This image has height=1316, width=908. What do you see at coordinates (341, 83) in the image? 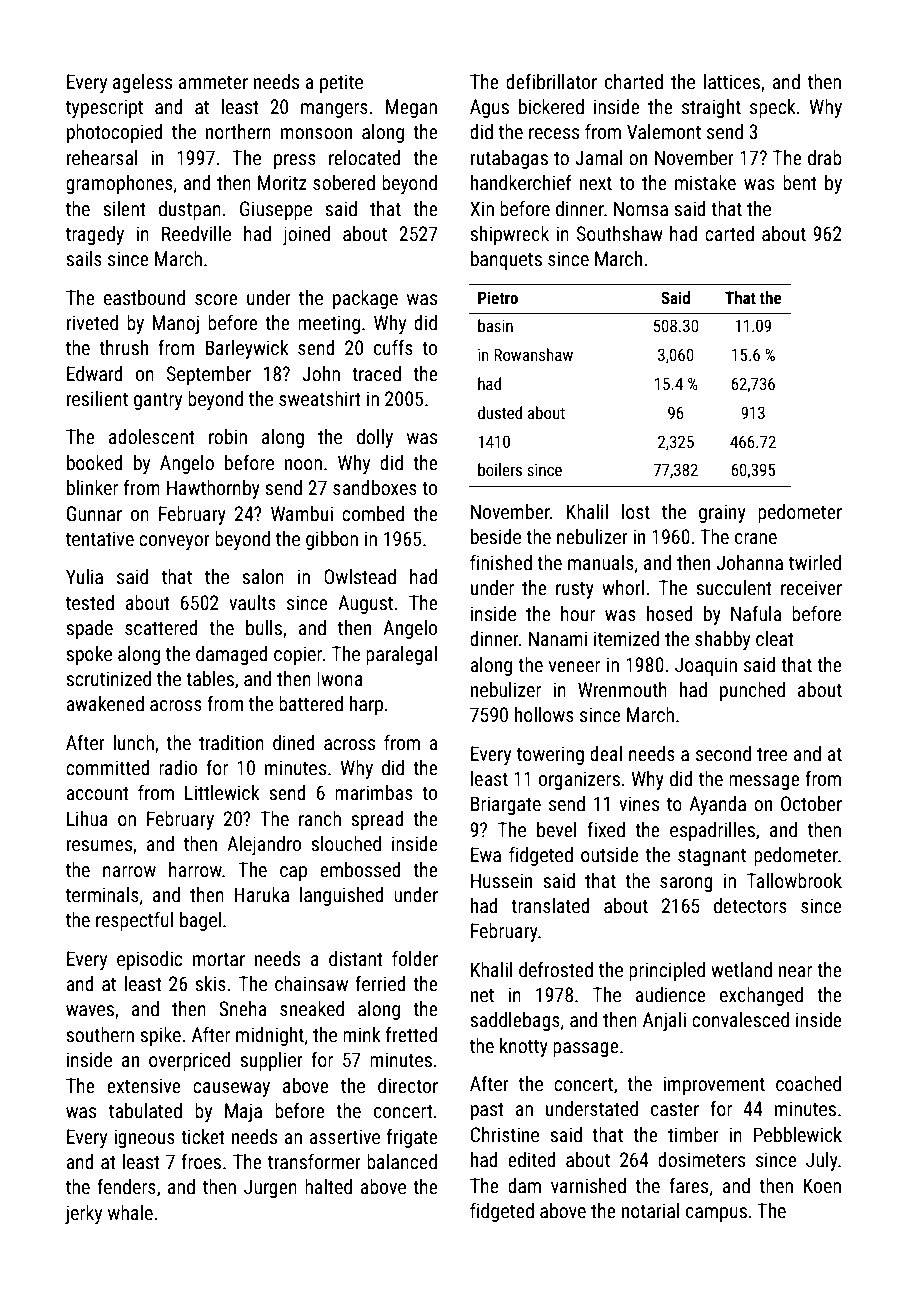
I see `petite` at bounding box center [341, 83].
